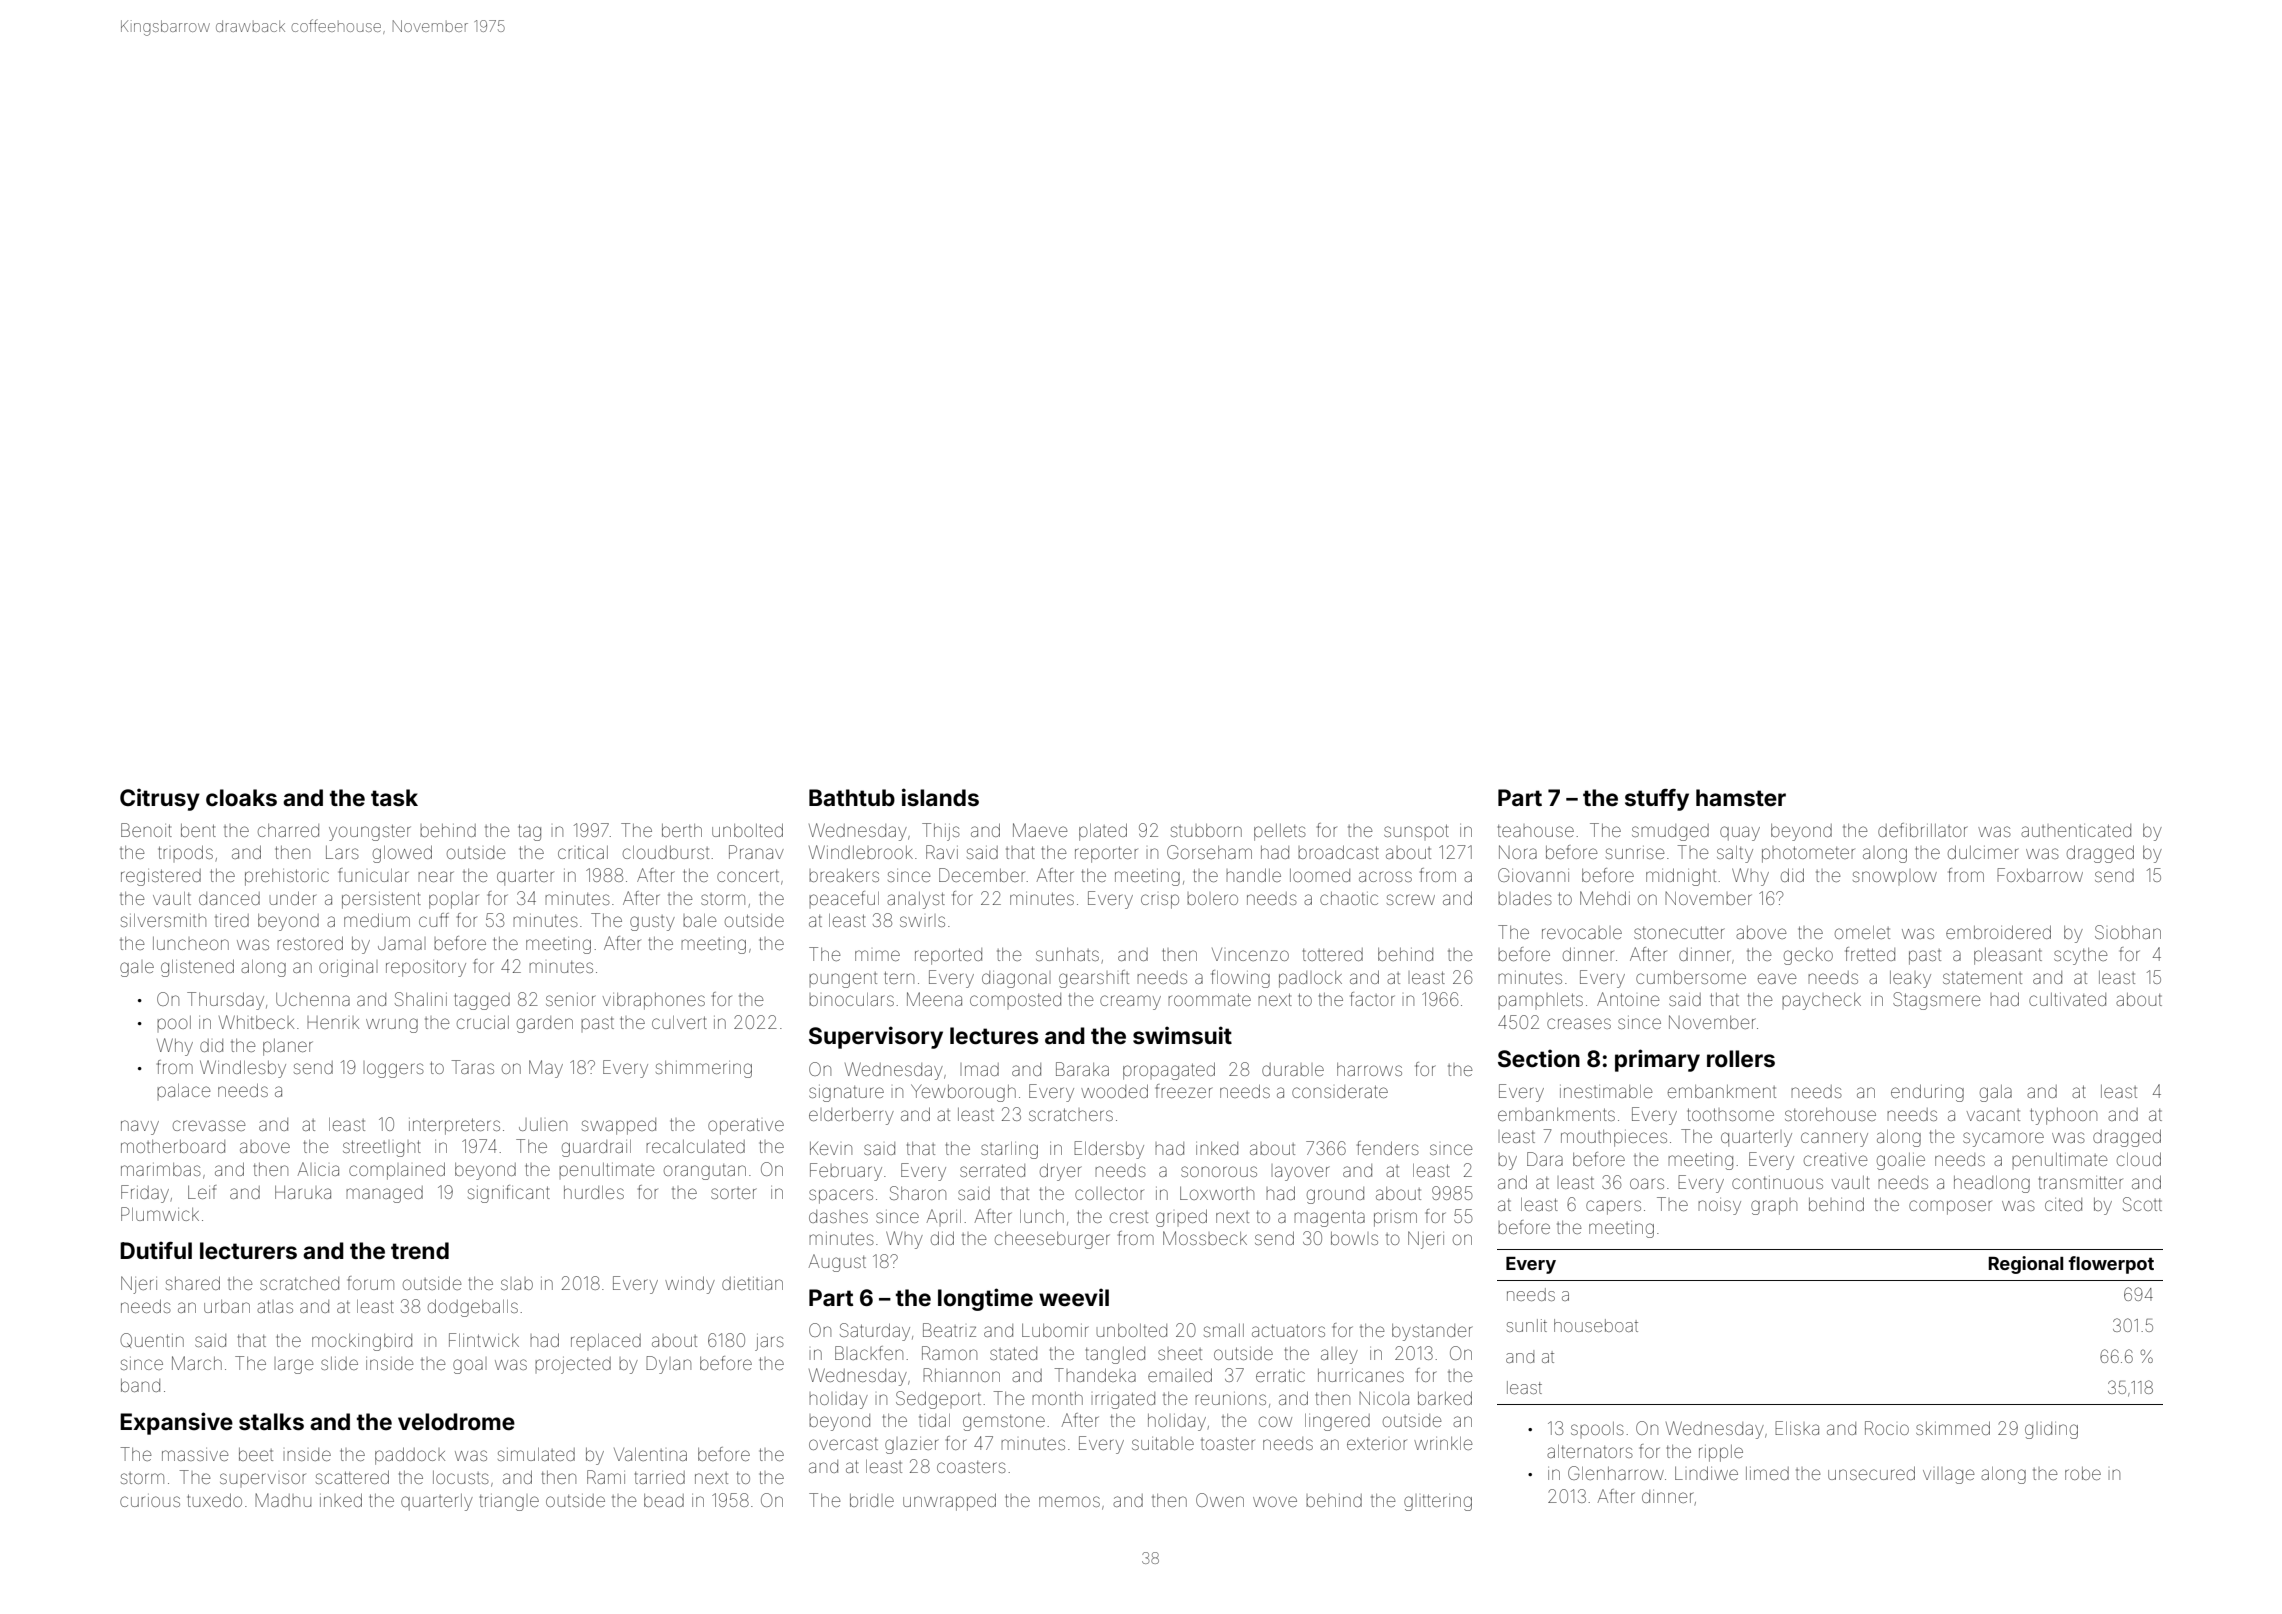 This page has width=2282, height=1614. Describe the element at coordinates (1310, 979) in the page. I see `padlock` at that location.
